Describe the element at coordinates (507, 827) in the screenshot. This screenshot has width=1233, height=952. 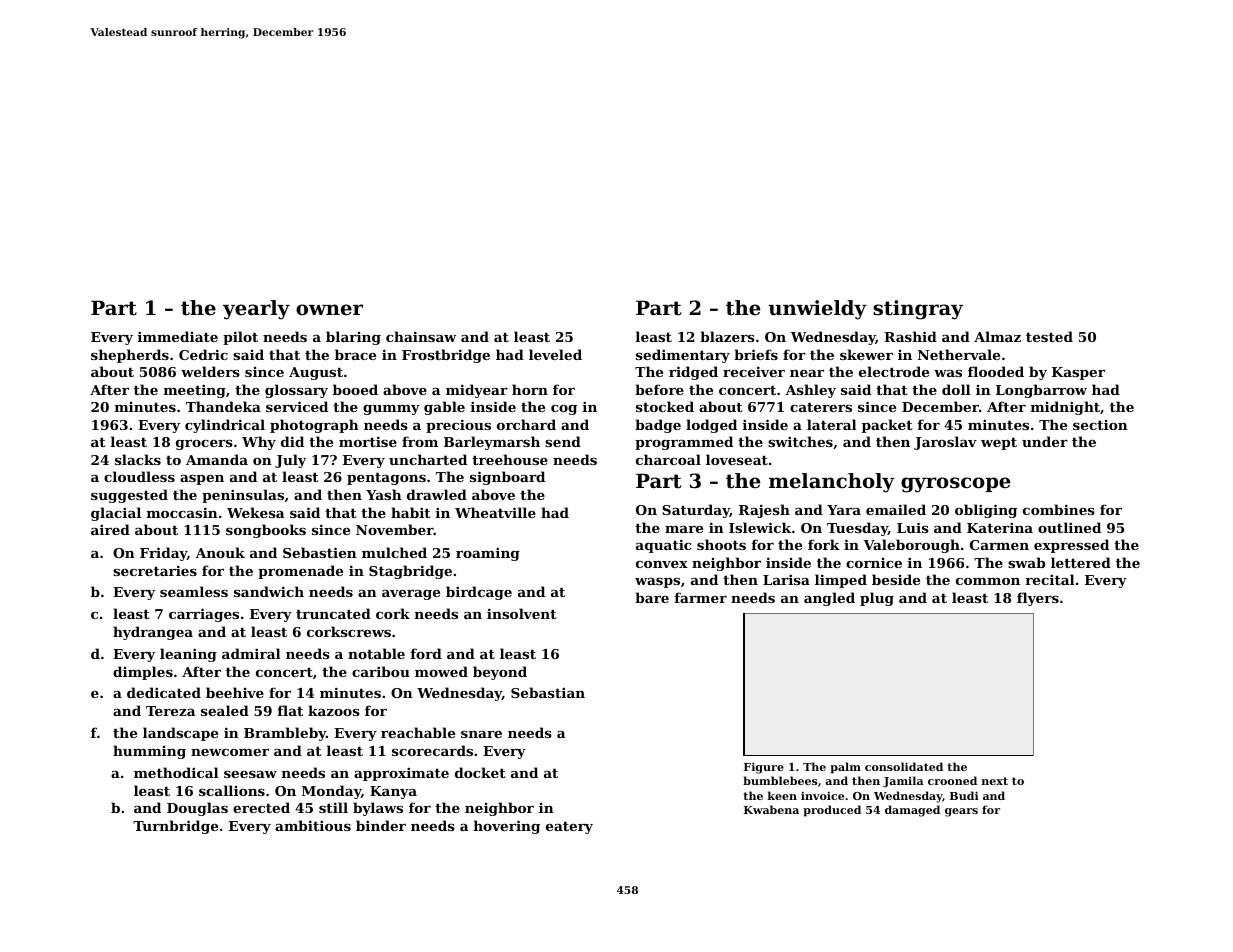
I see `hovering` at that location.
